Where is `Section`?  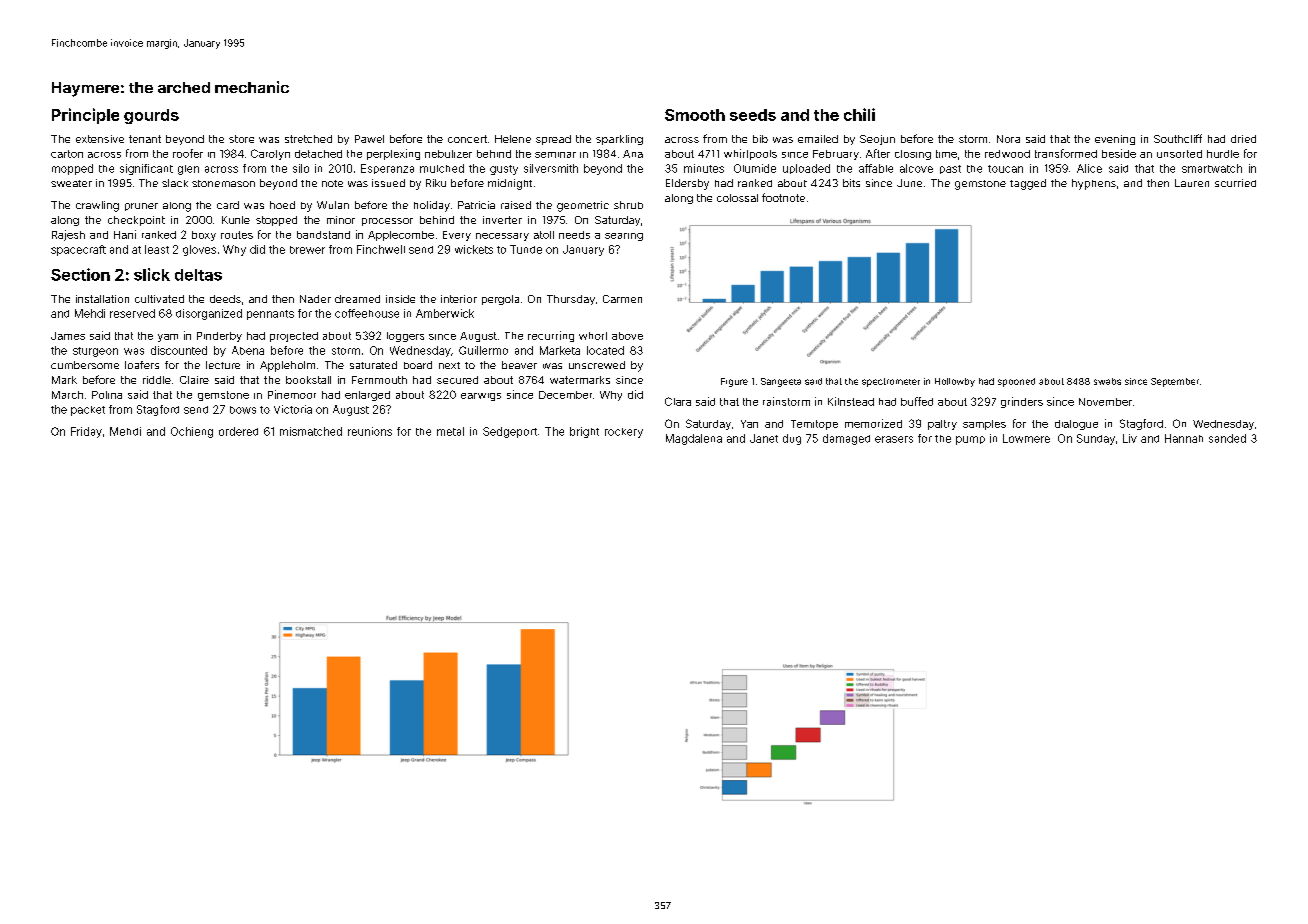
Section is located at coordinates (80, 274).
